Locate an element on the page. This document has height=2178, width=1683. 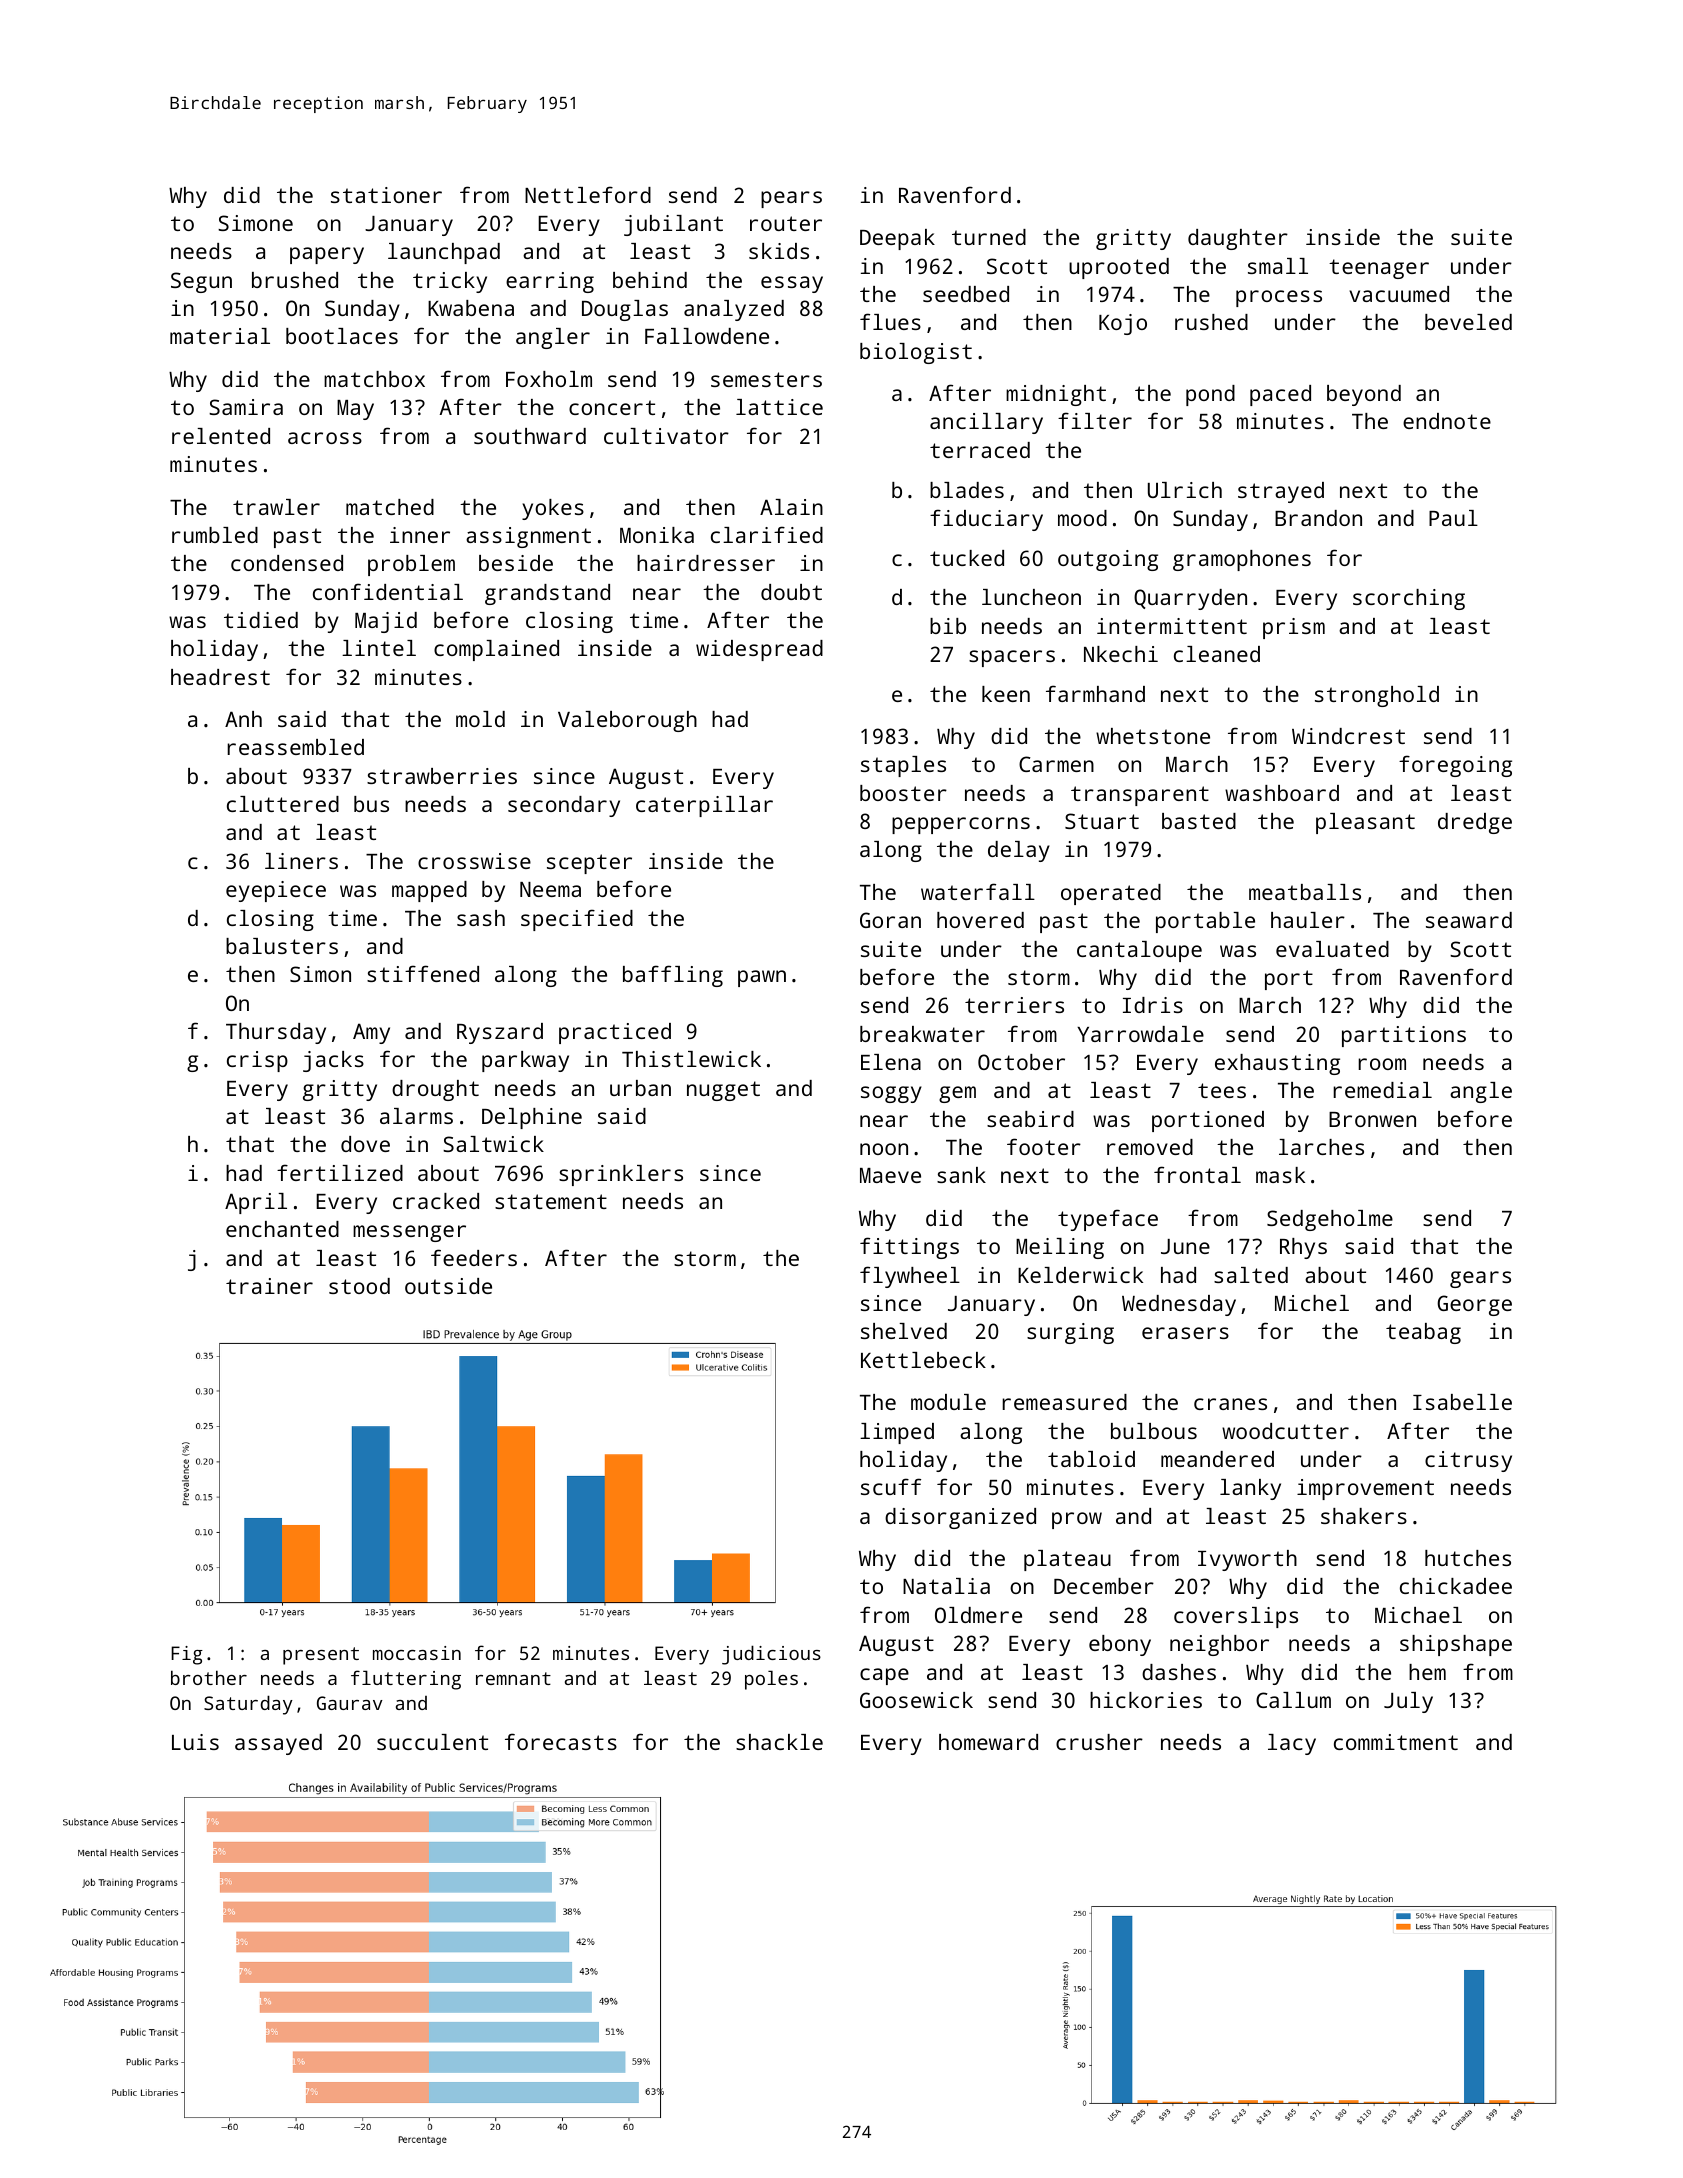
dredge is located at coordinates (1475, 823).
